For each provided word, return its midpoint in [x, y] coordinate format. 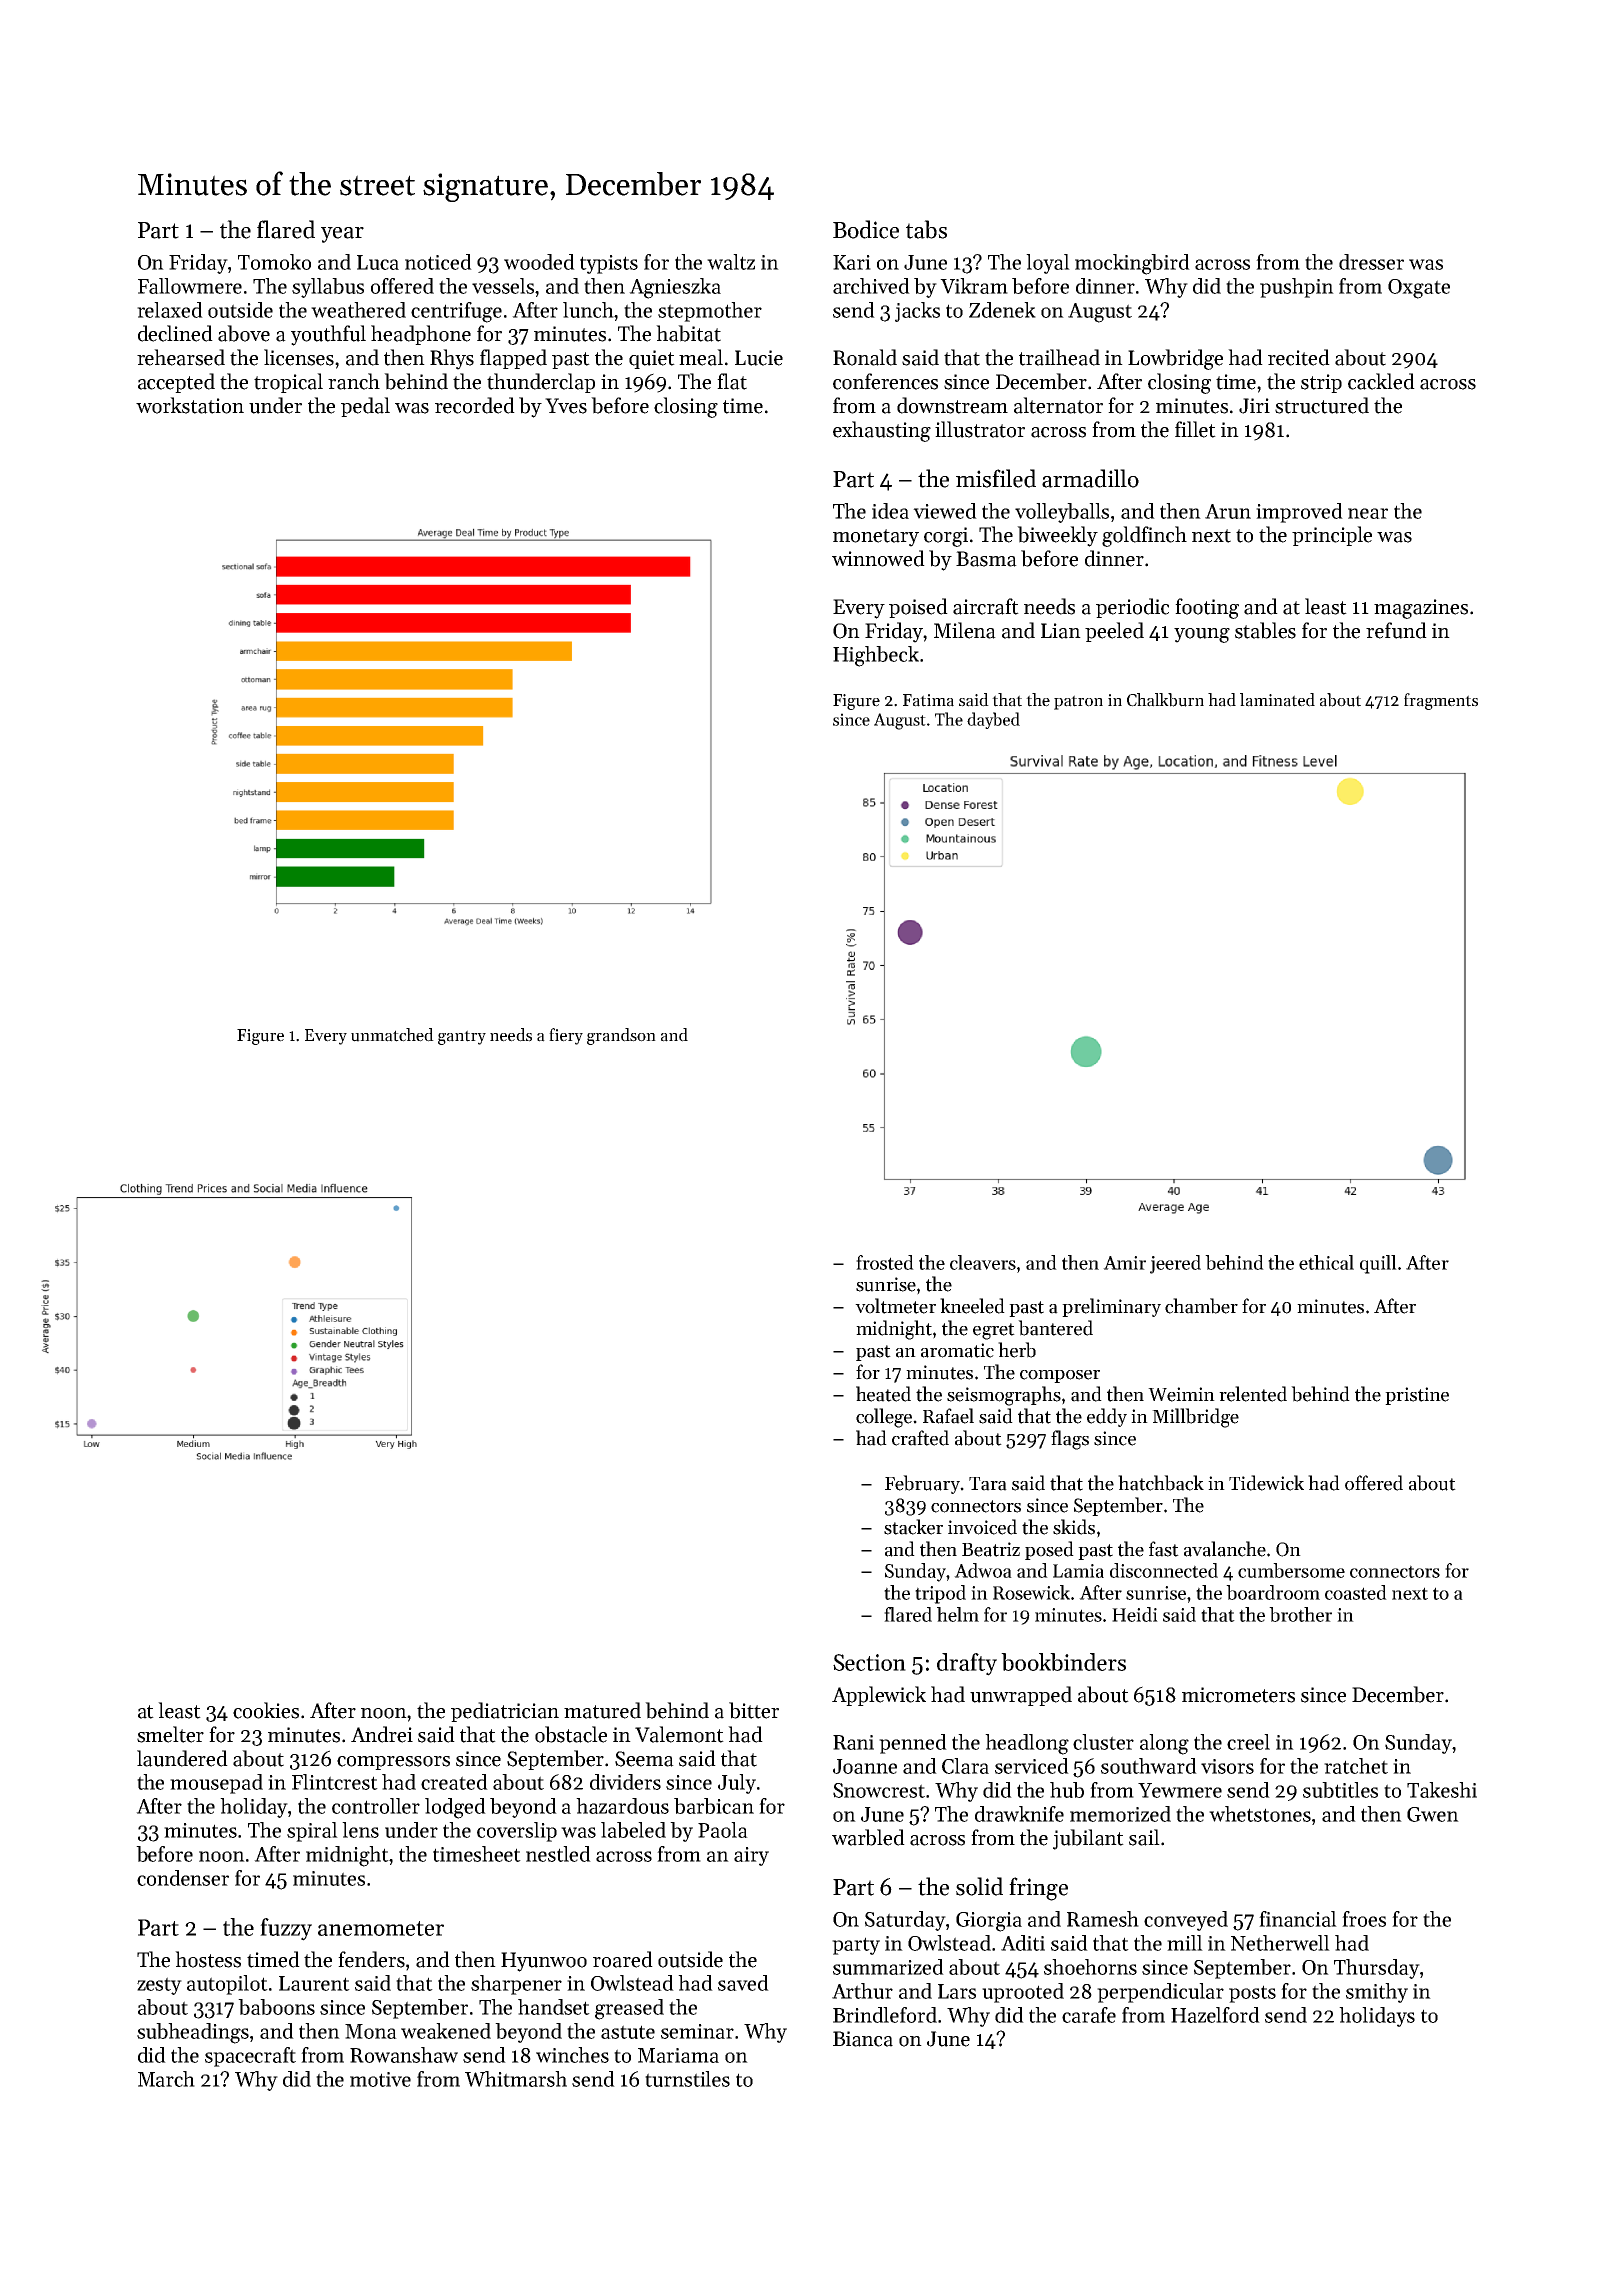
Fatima [928, 700]
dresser [1371, 262]
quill [1378, 1264]
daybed [993, 720]
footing [1207, 608]
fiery [566, 1036]
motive [380, 2079]
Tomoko [274, 262]
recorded [475, 405]
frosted [885, 1262]
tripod [940, 1594]
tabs [926, 229]
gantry [462, 1037]
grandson [621, 1036]
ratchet [1356, 1766]
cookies [266, 1710]
